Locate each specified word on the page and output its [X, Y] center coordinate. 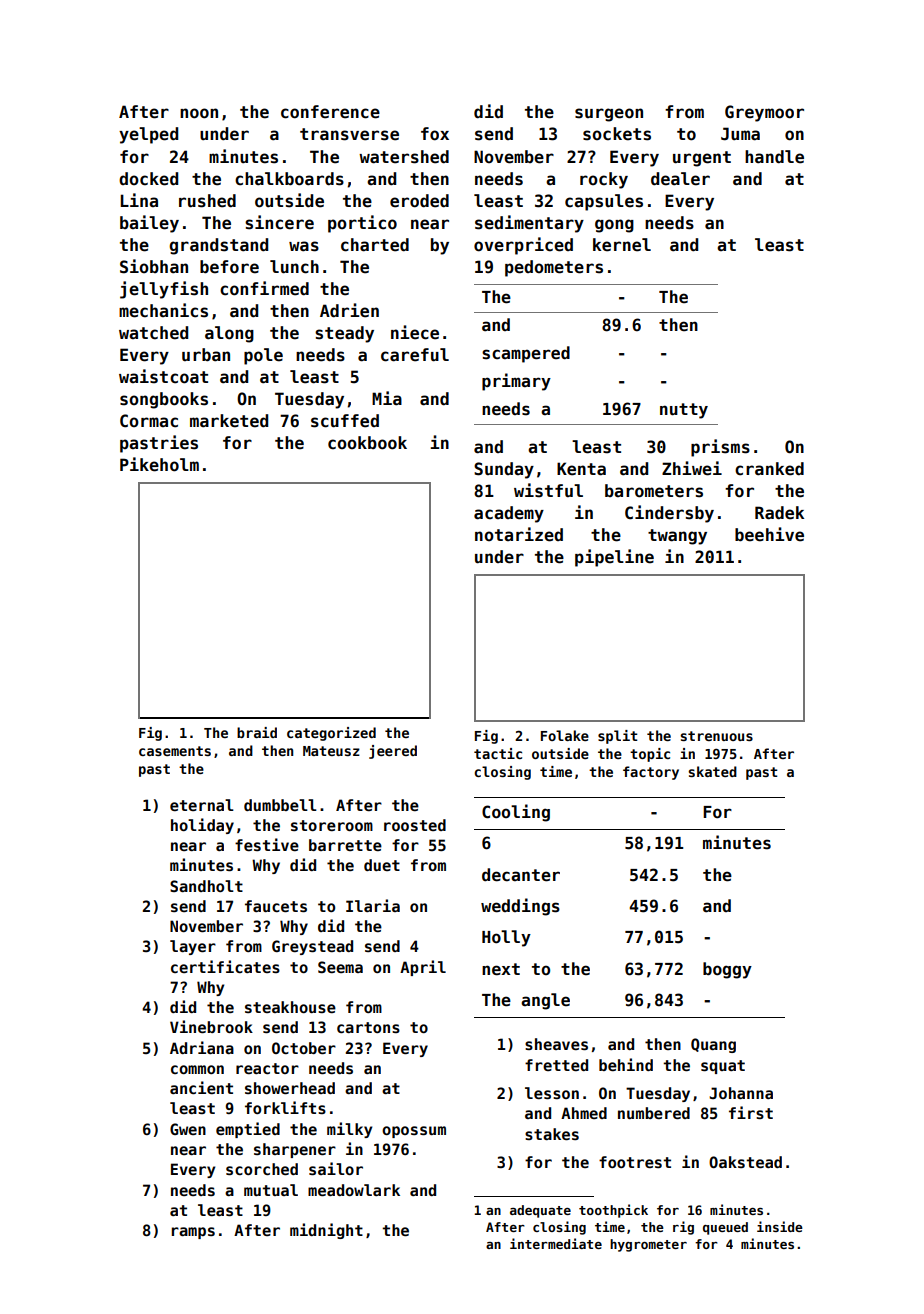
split [617, 737]
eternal [202, 805]
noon [199, 113]
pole [263, 356]
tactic [498, 753]
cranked [769, 469]
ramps [193, 1233]
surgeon [609, 115]
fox [435, 134]
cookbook [367, 443]
